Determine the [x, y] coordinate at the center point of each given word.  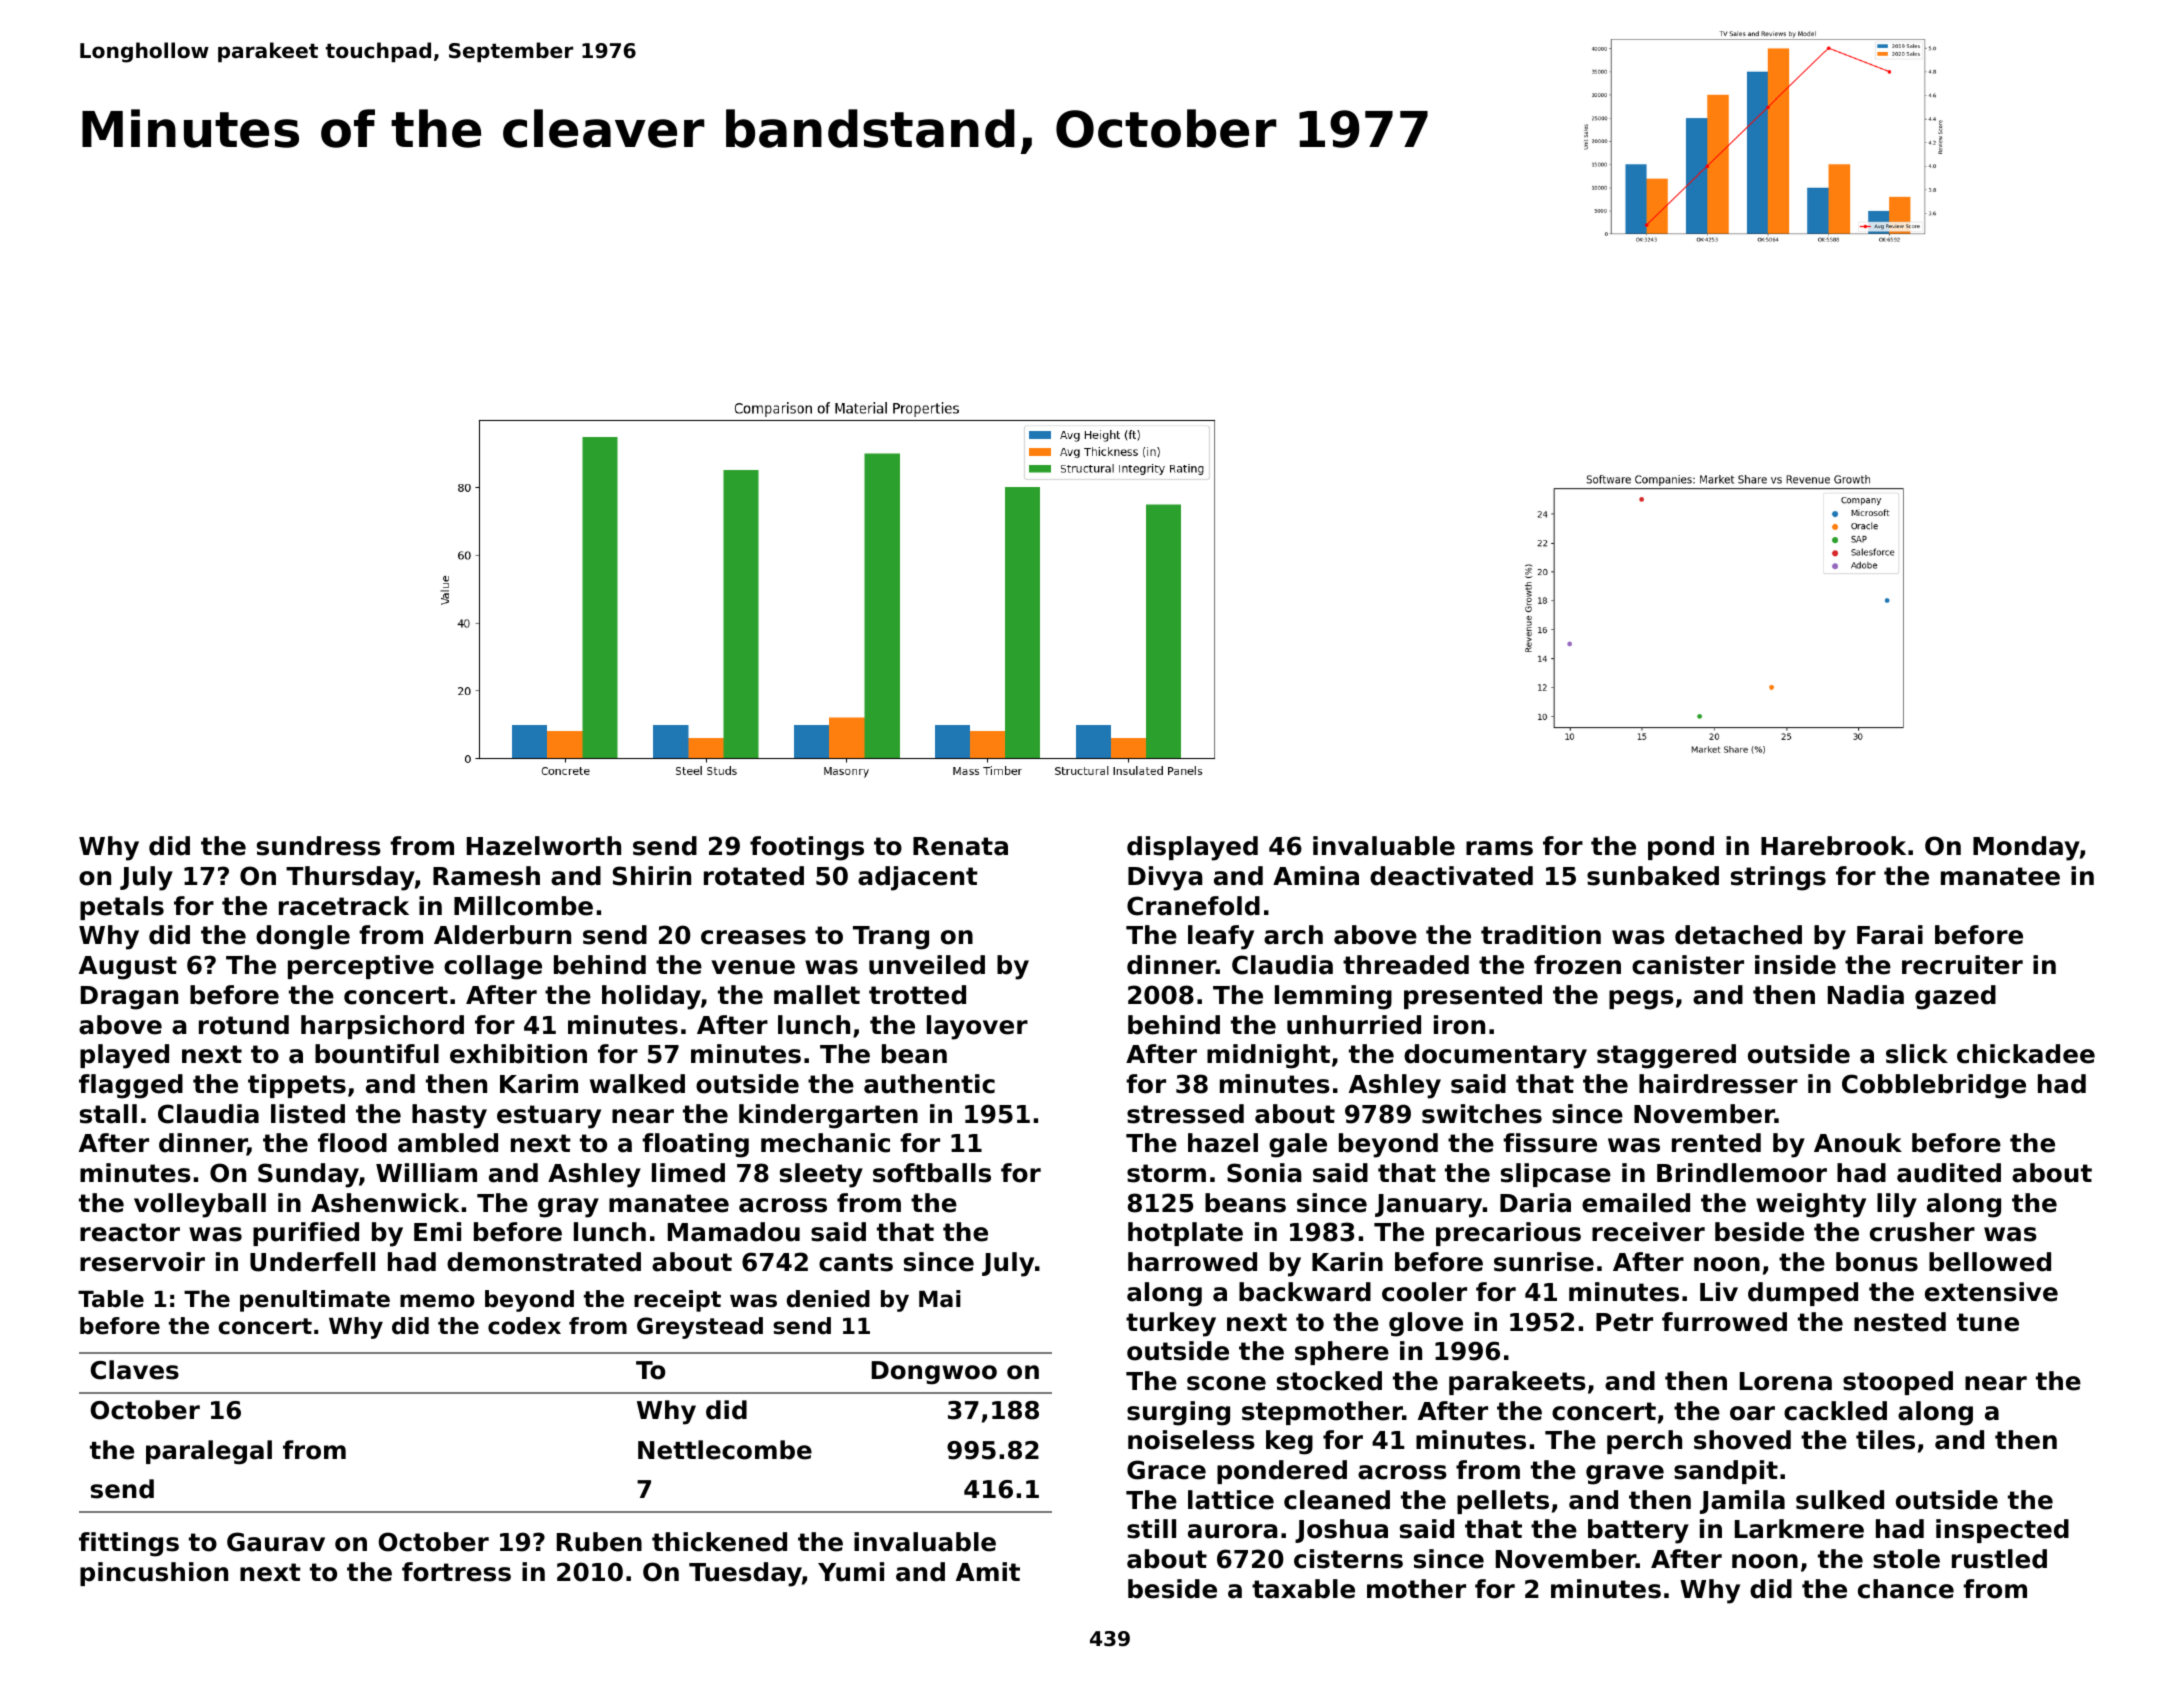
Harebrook [1833, 846]
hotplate [1185, 1234]
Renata [960, 846]
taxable [1303, 1589]
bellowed [1990, 1262]
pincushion [154, 1574]
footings [807, 848]
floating [695, 1145]
